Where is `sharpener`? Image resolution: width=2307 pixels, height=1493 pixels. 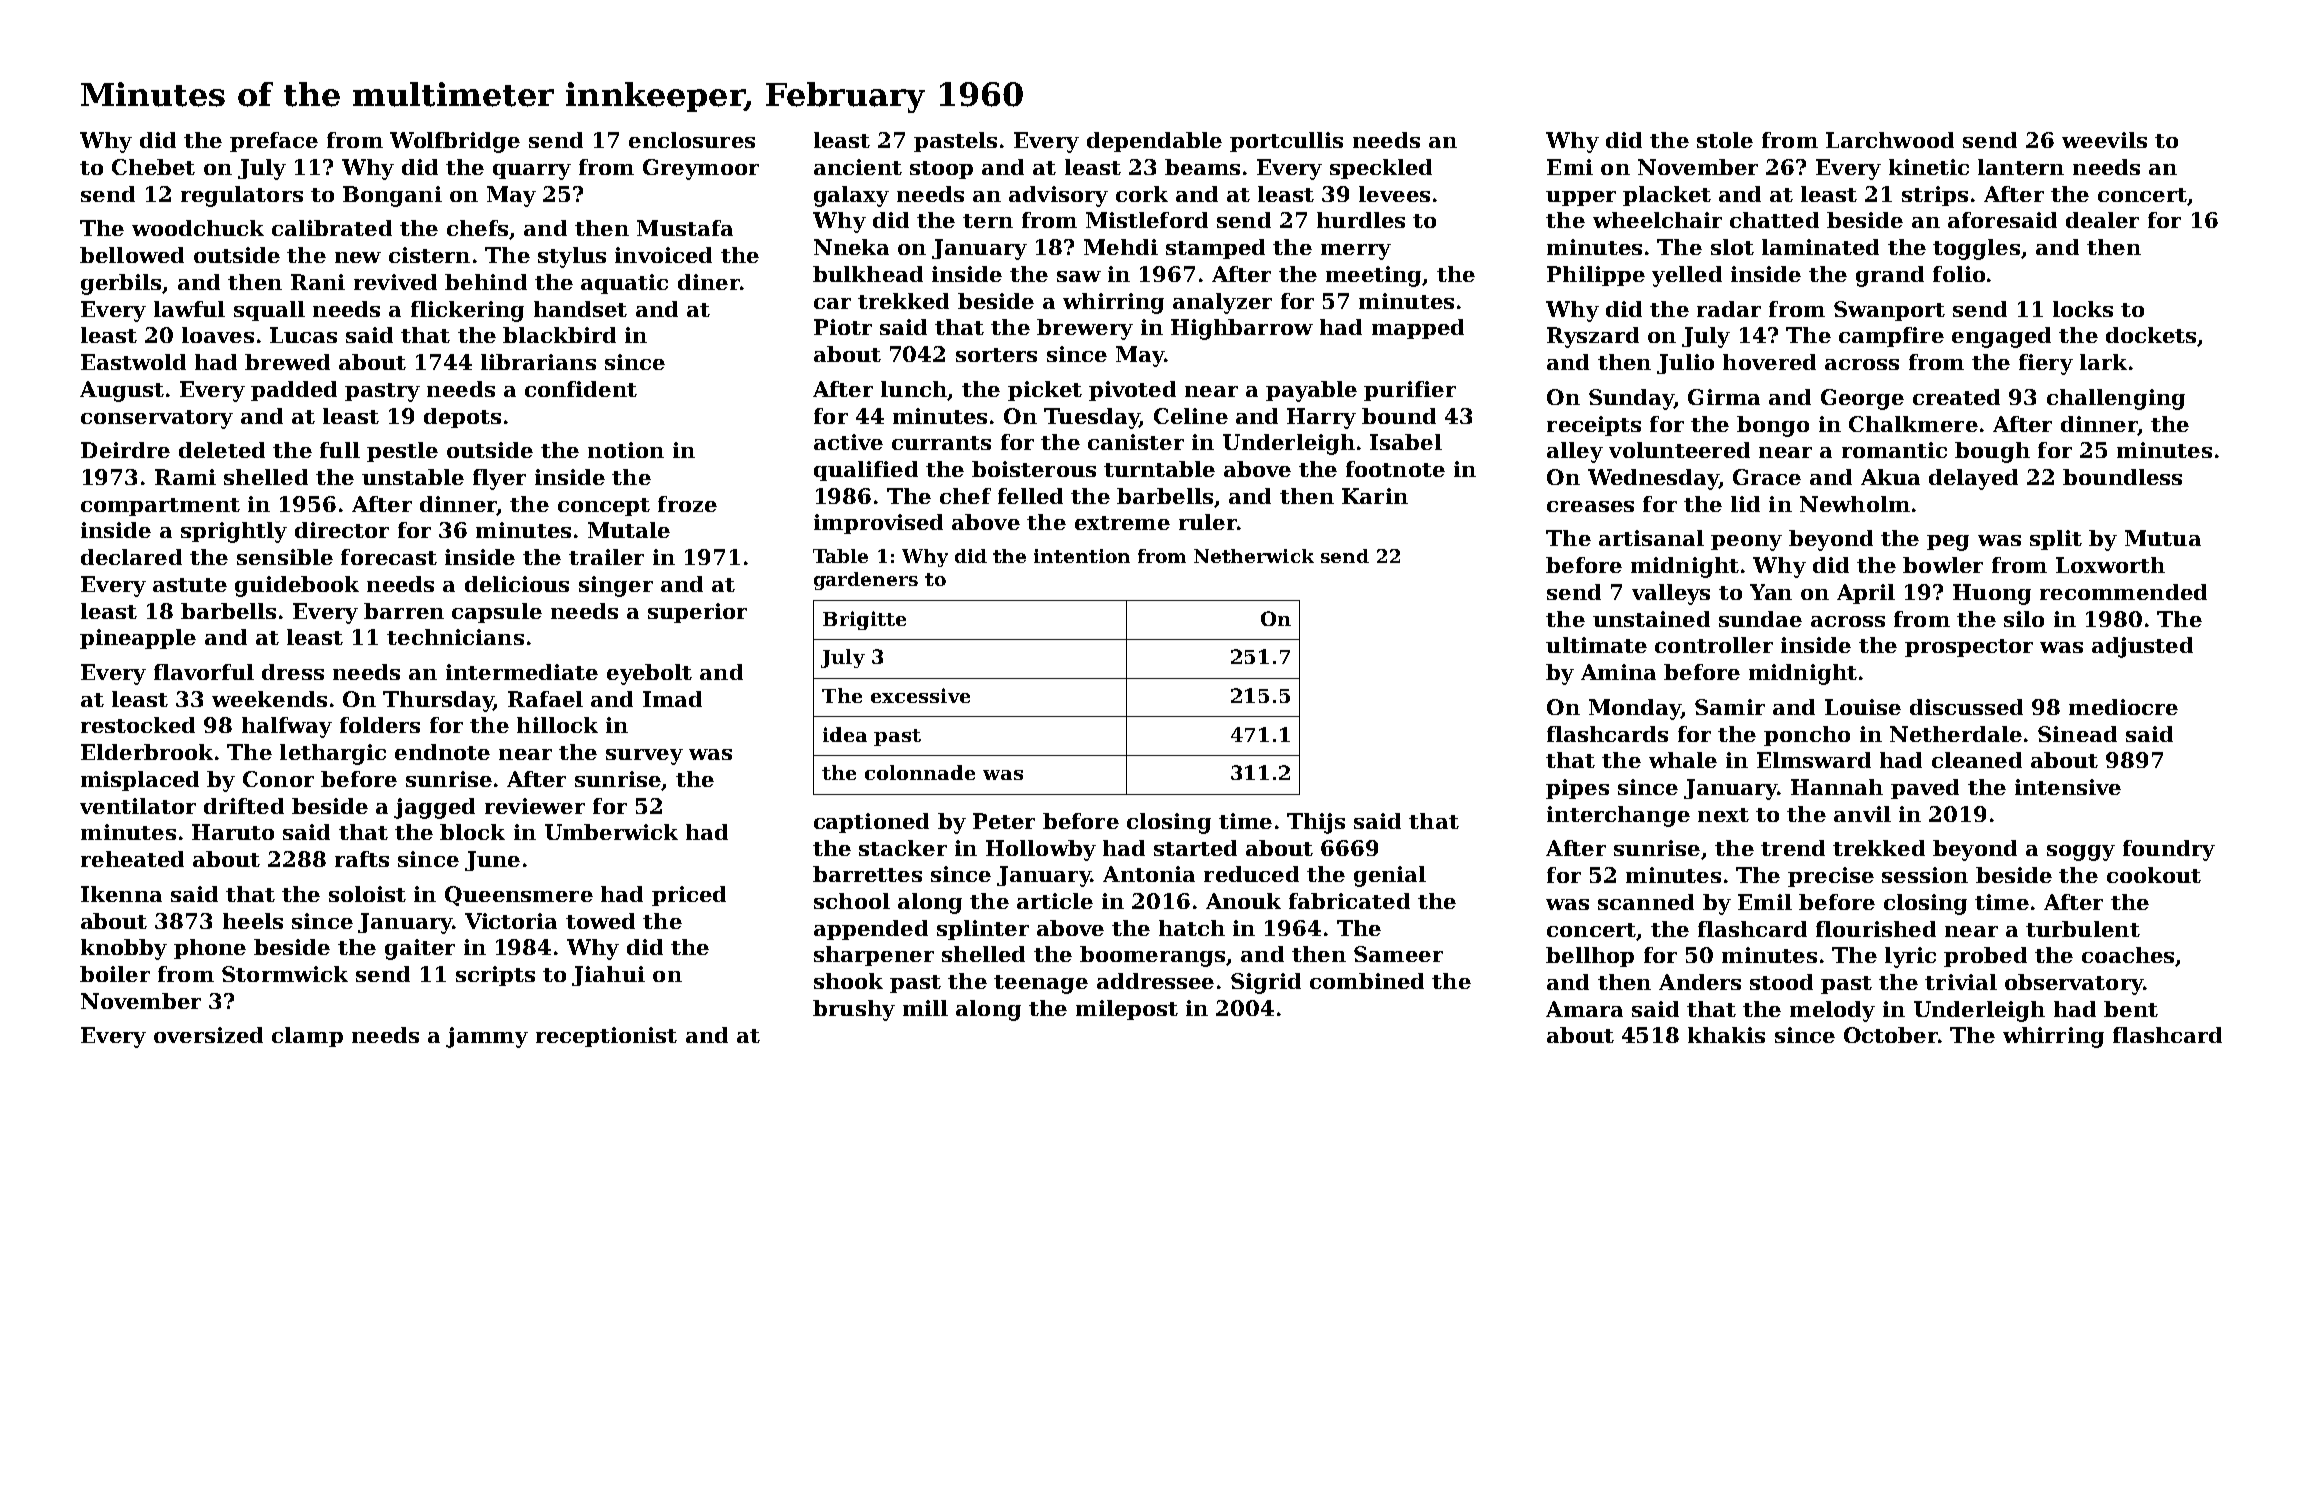
sharpener is located at coordinates (874, 956).
